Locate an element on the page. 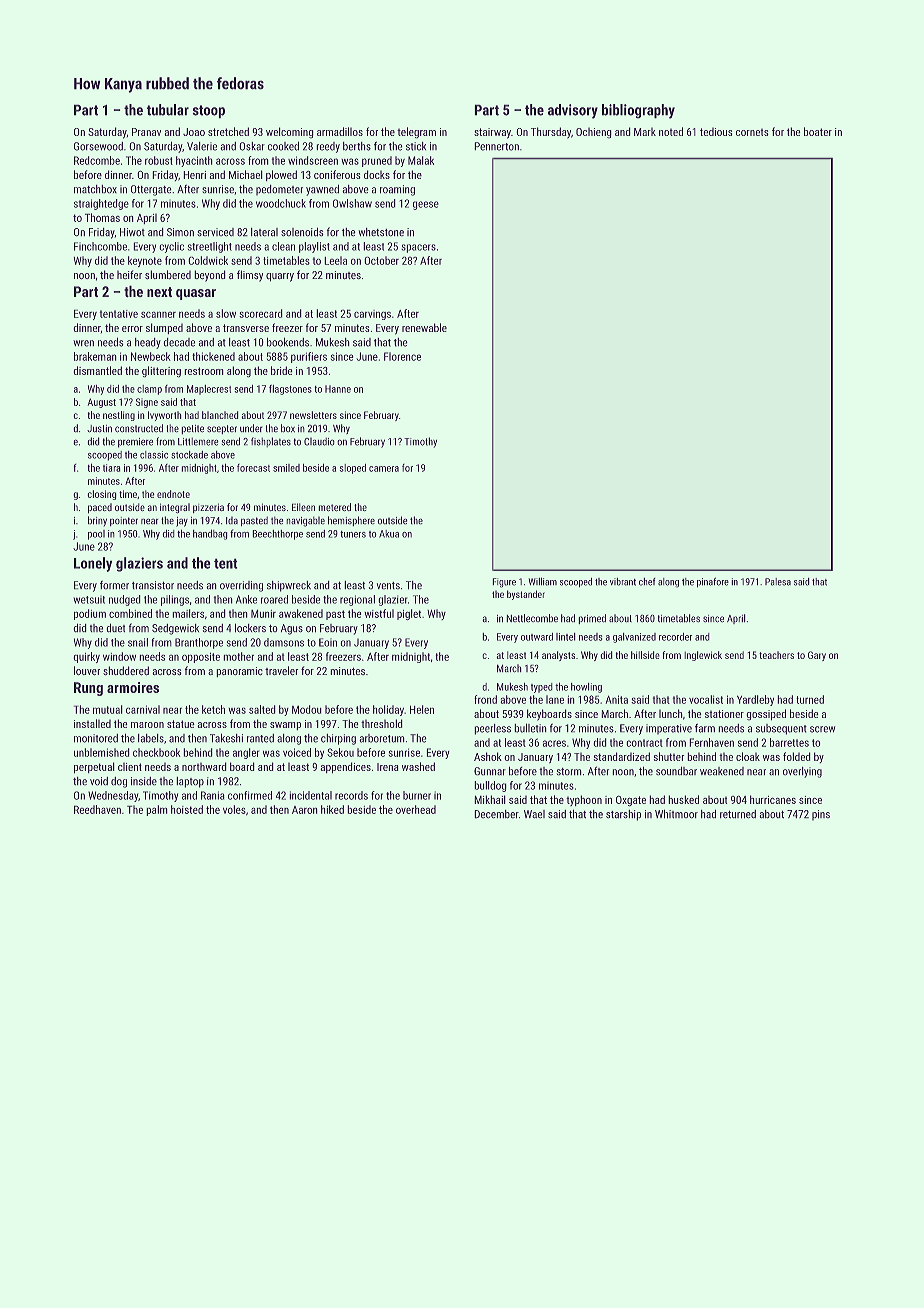 This image has height=1308, width=924. pinafore is located at coordinates (713, 582).
